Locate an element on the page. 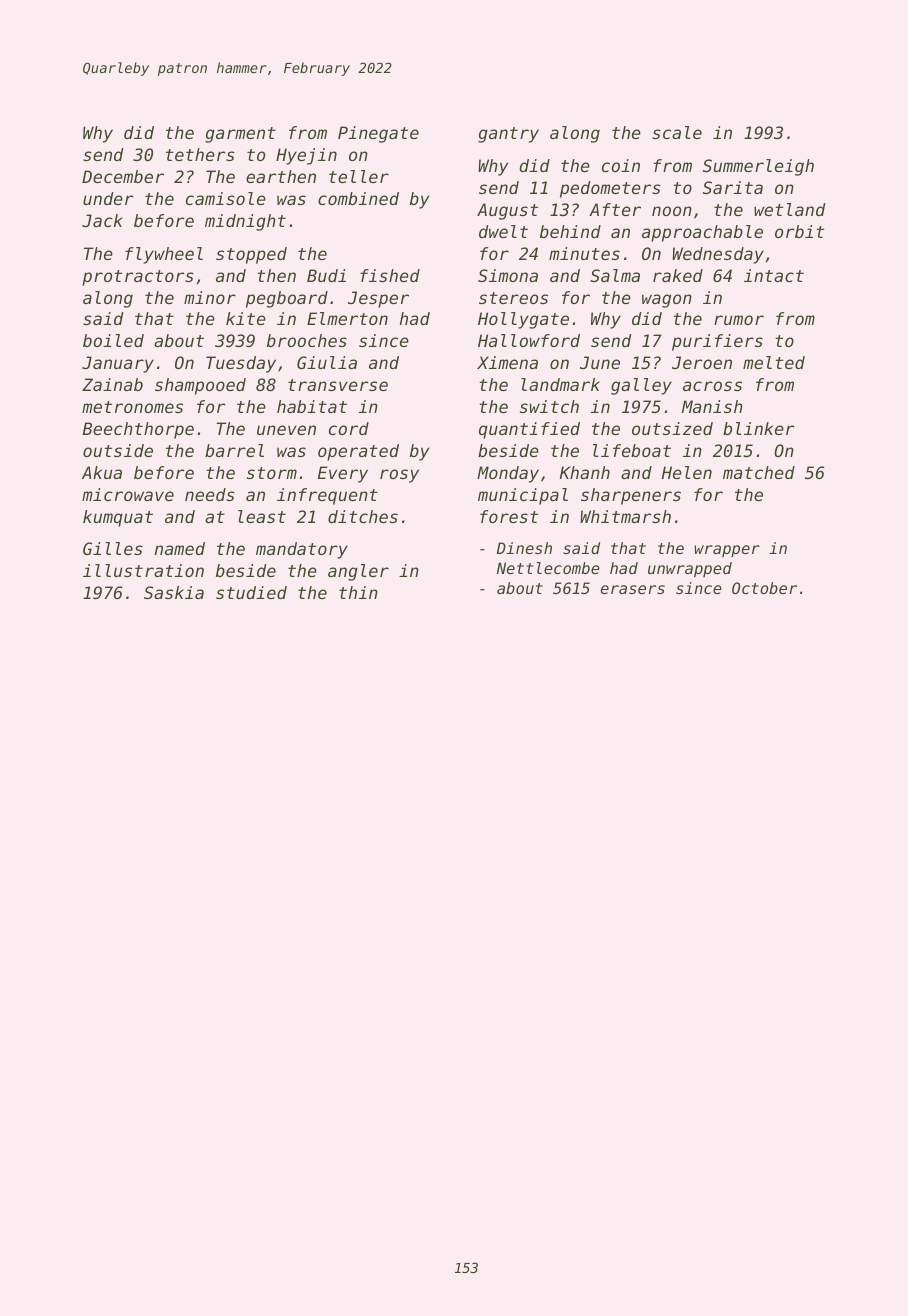  angler is located at coordinates (358, 572).
